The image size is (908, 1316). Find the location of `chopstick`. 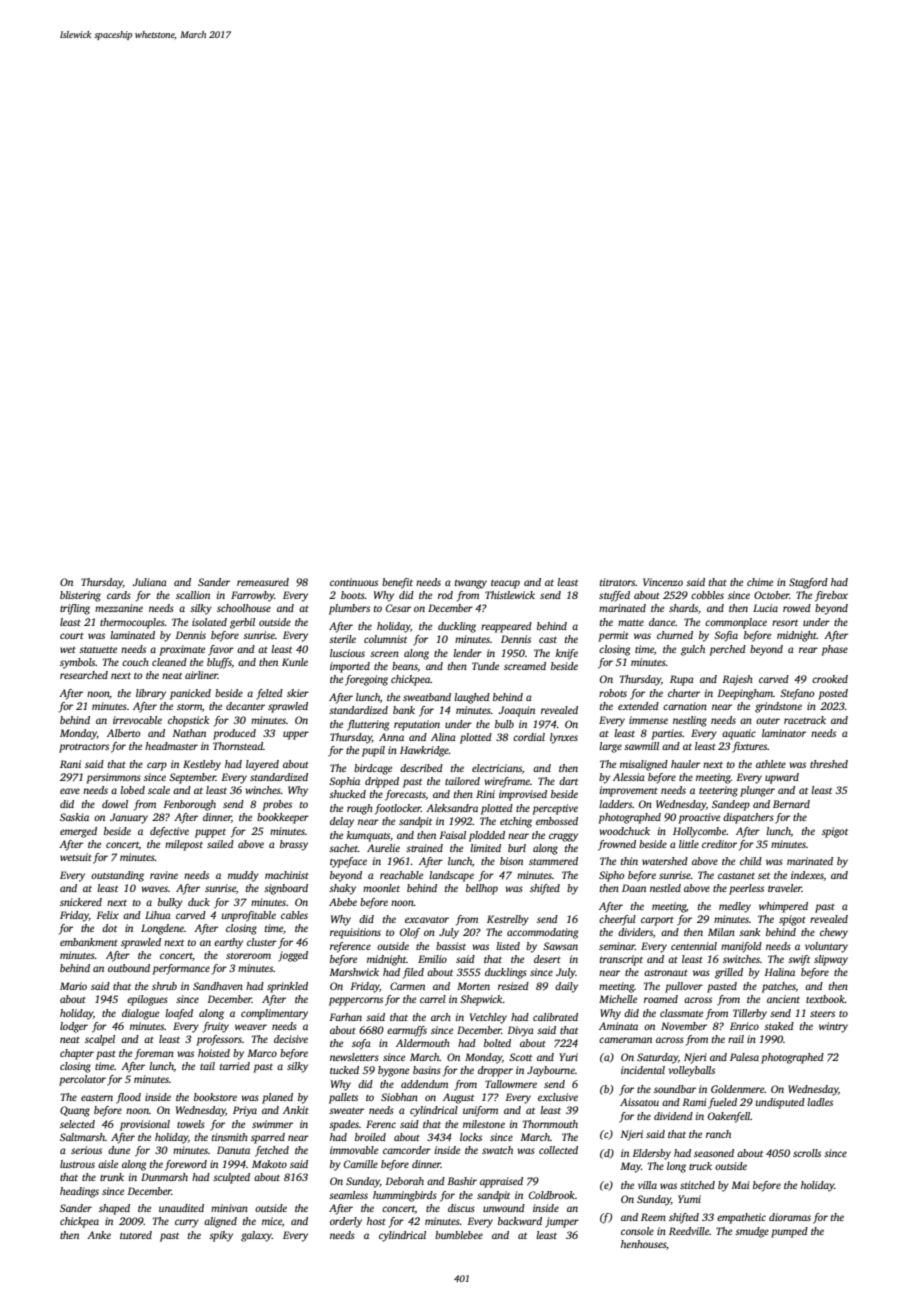

chopstick is located at coordinates (188, 721).
